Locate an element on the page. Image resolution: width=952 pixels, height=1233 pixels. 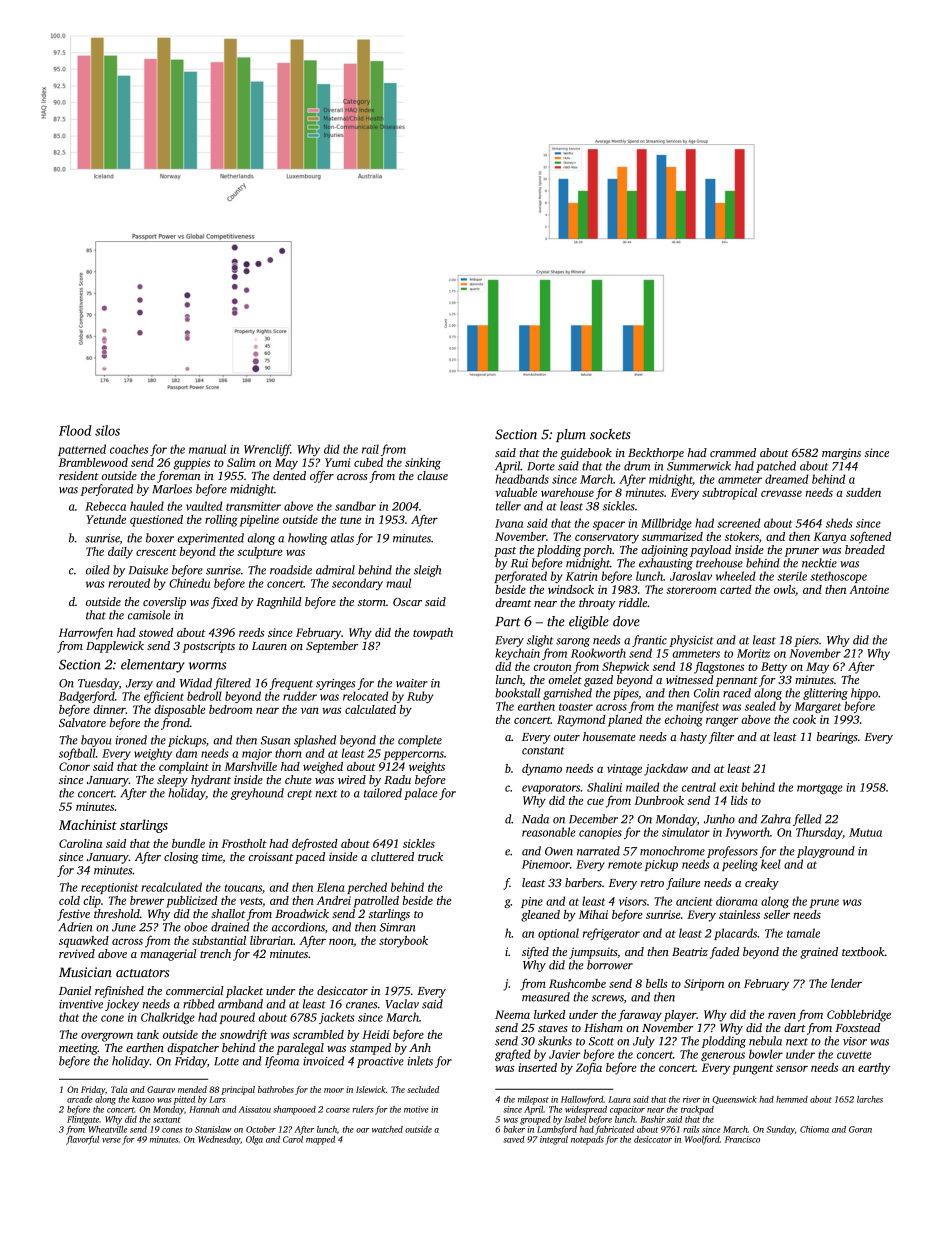
poured is located at coordinates (237, 1018).
